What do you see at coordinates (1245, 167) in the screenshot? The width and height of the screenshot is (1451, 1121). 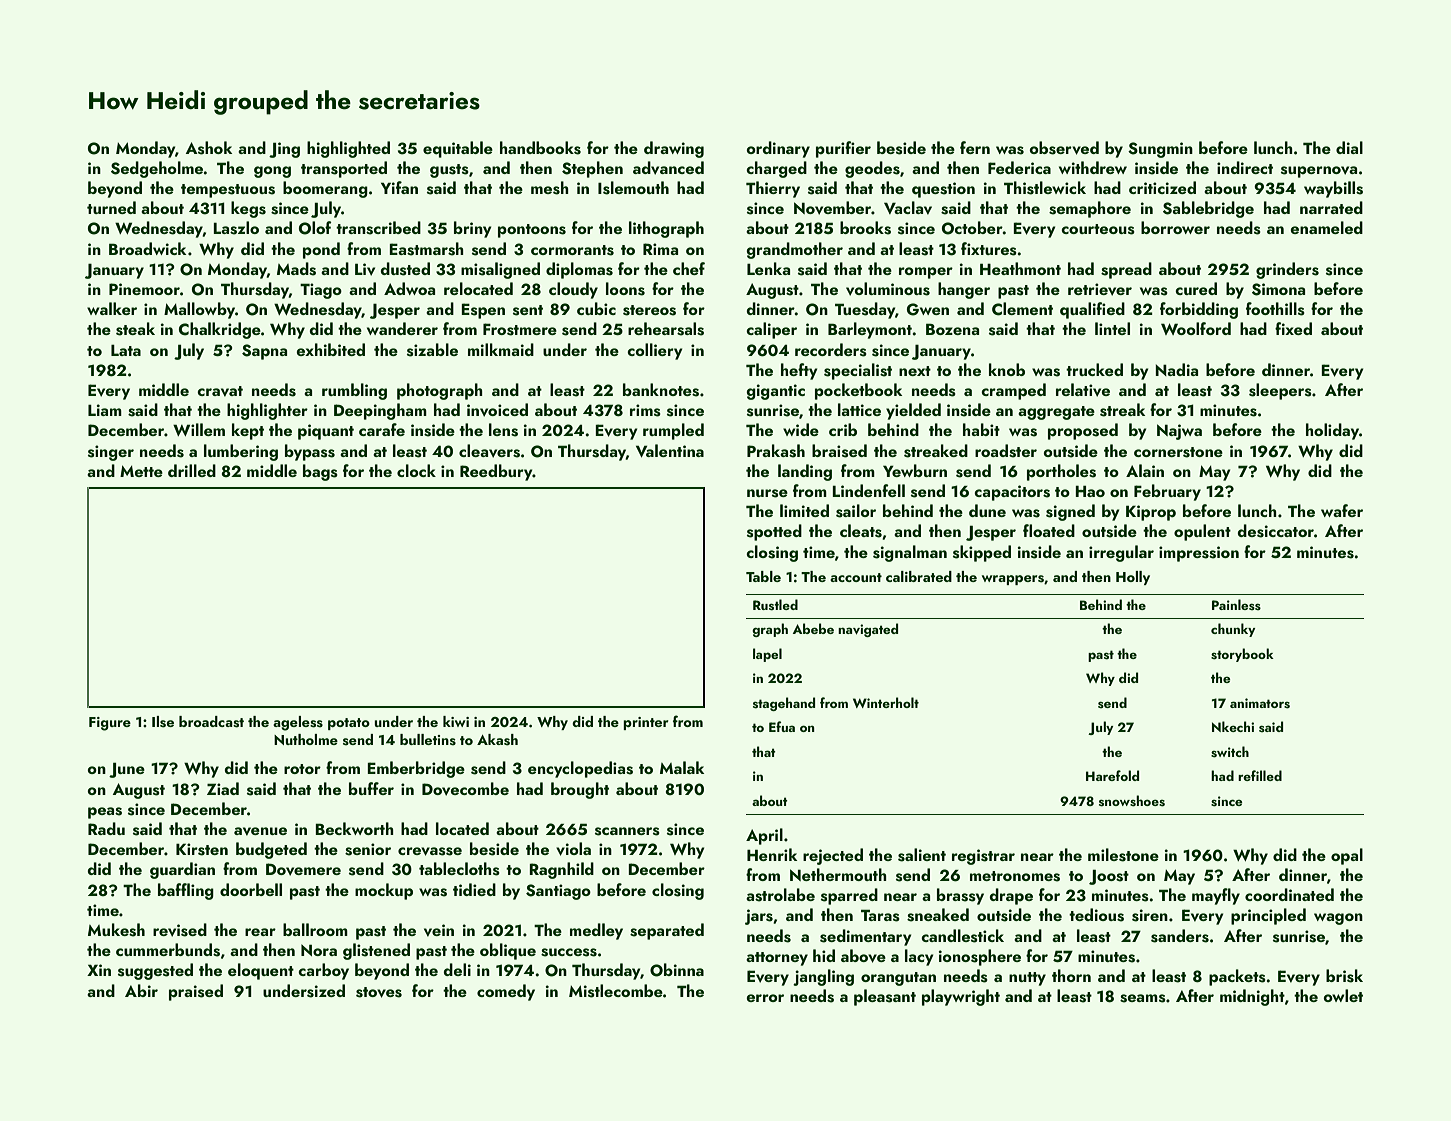 I see `indirect` at bounding box center [1245, 167].
